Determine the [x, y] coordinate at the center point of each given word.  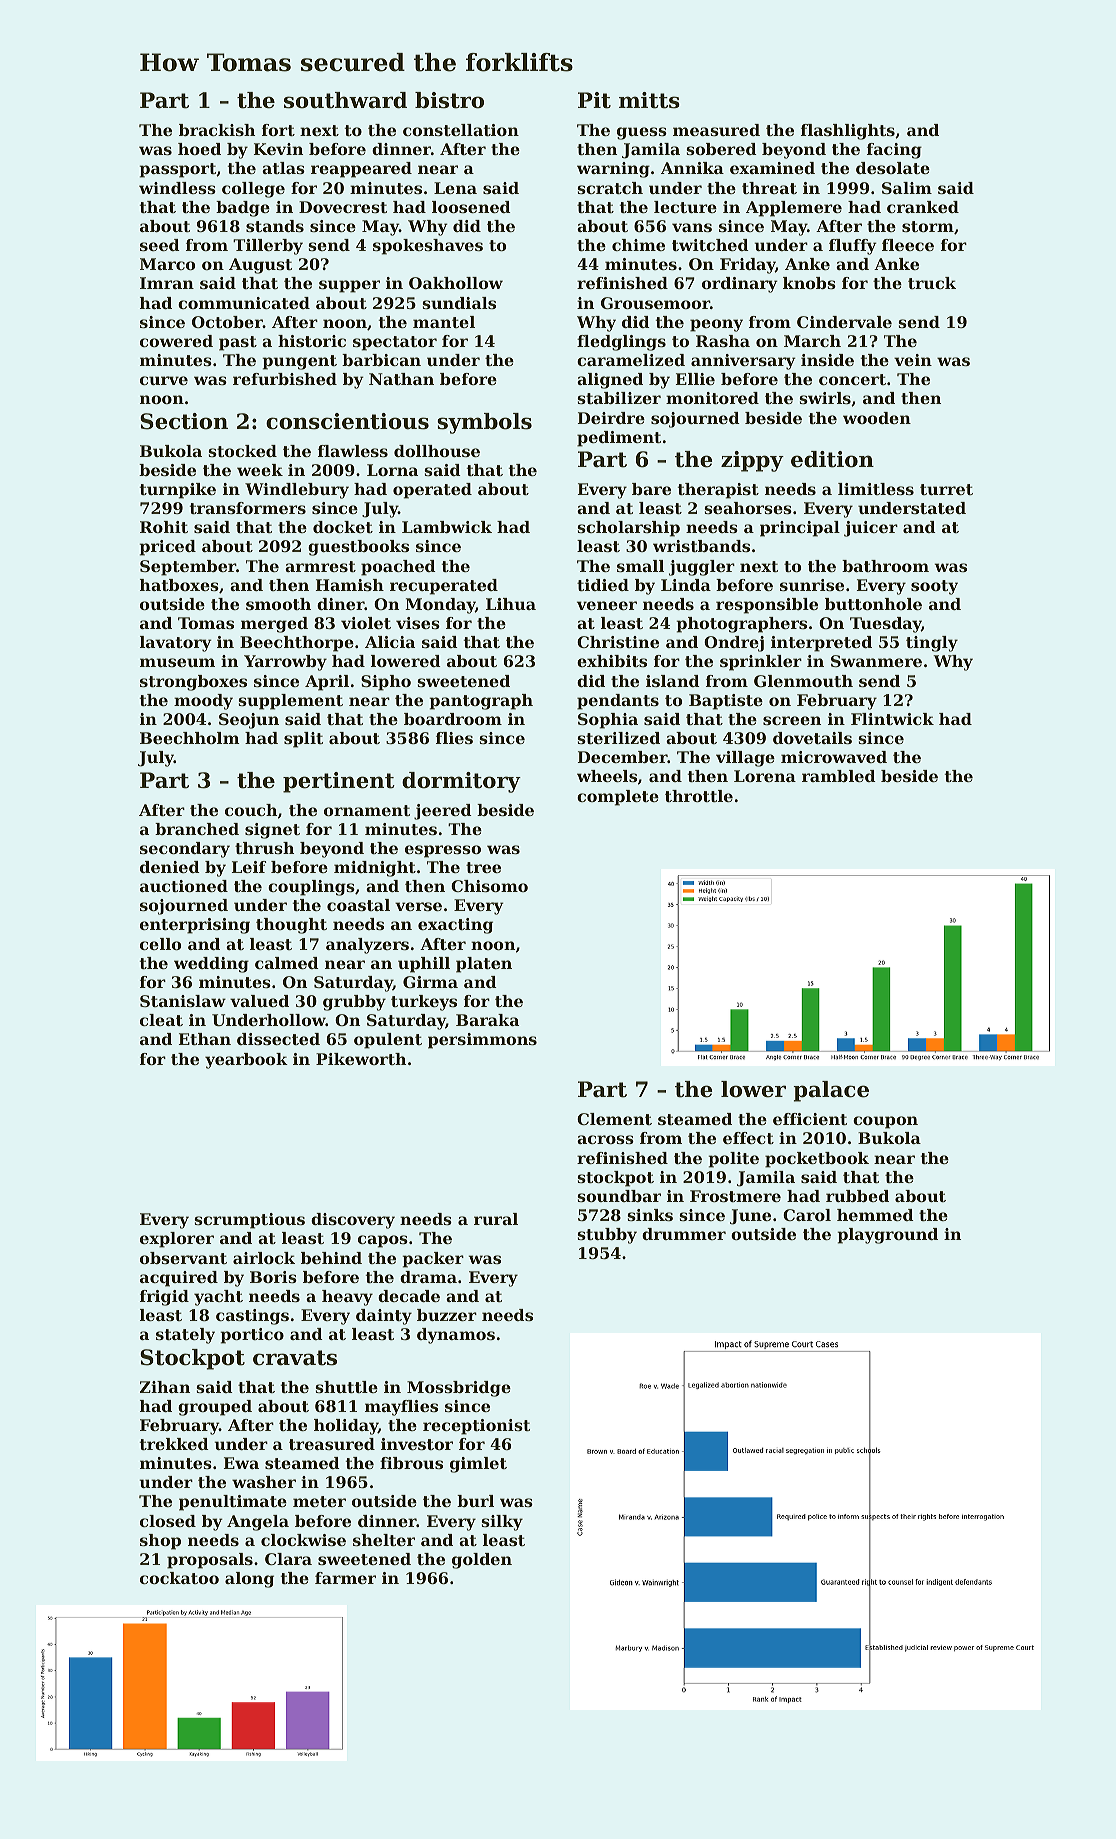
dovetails [812, 738]
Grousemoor [655, 303]
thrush [264, 848]
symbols [484, 423]
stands [275, 226]
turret [946, 489]
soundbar [619, 1196]
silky [502, 1523]
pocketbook [817, 1160]
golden [482, 1561]
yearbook [246, 1061]
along [249, 1580]
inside [827, 360]
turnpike [178, 491]
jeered [443, 812]
